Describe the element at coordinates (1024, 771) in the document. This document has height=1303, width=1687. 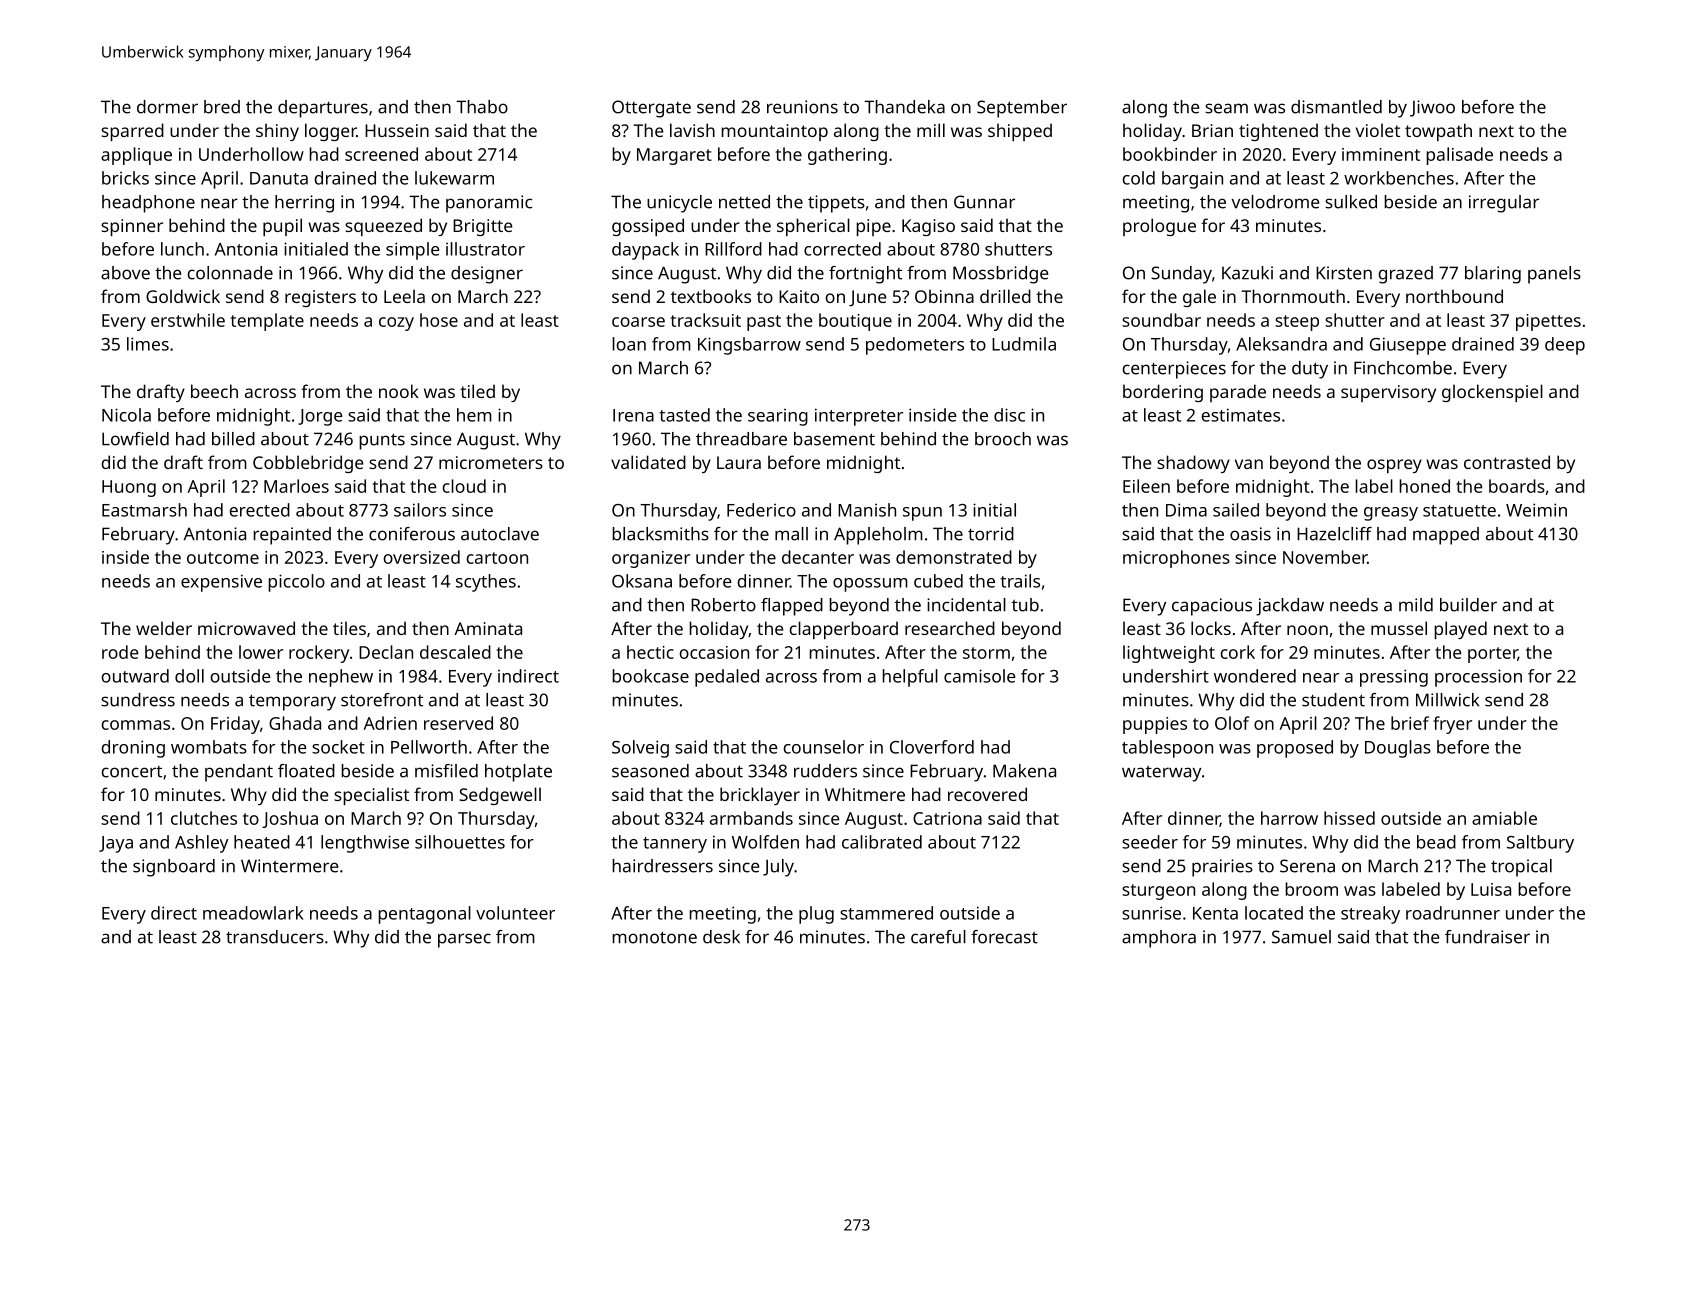
I see `Makena` at that location.
